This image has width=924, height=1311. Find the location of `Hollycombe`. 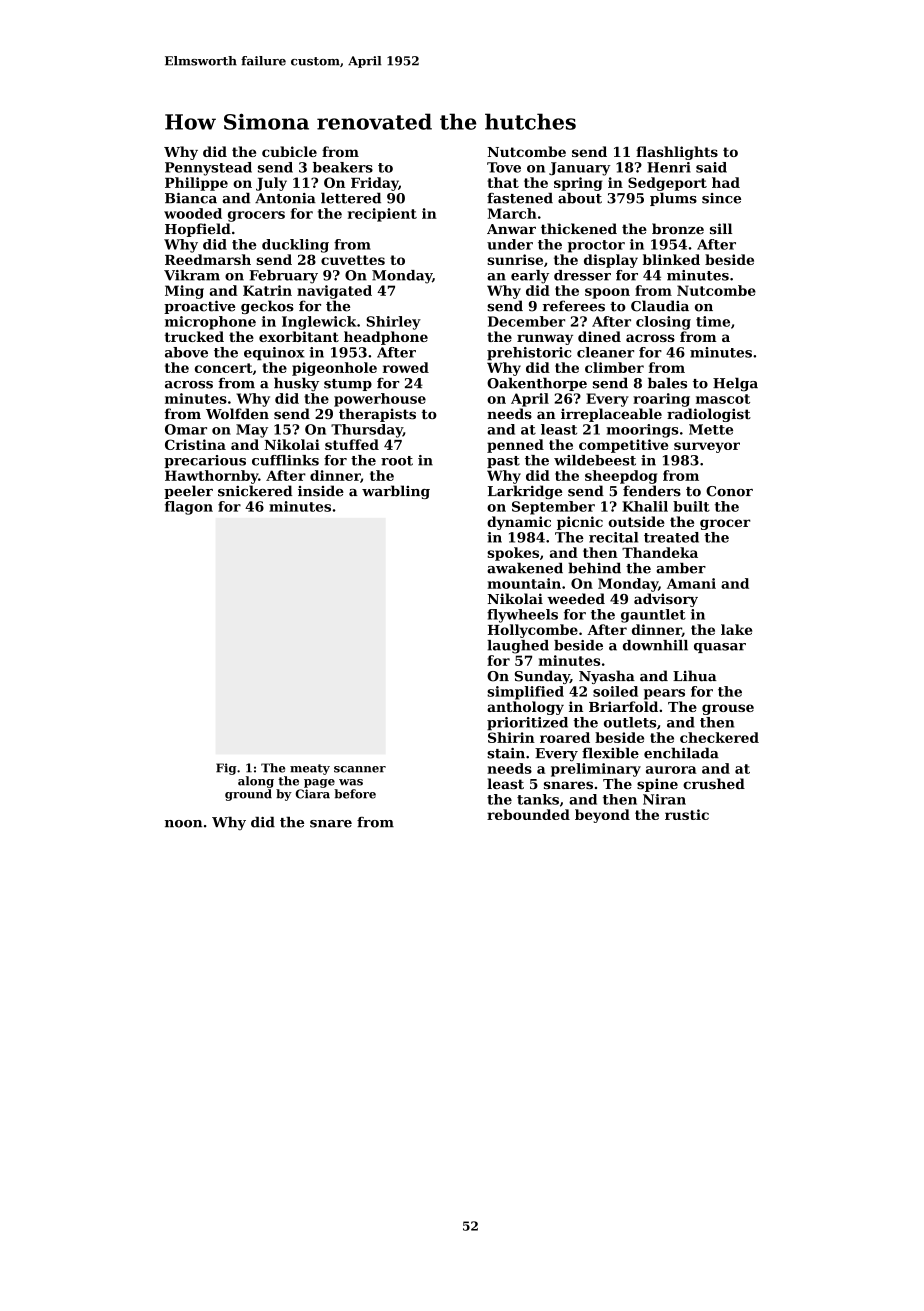

Hollycombe is located at coordinates (533, 631).
